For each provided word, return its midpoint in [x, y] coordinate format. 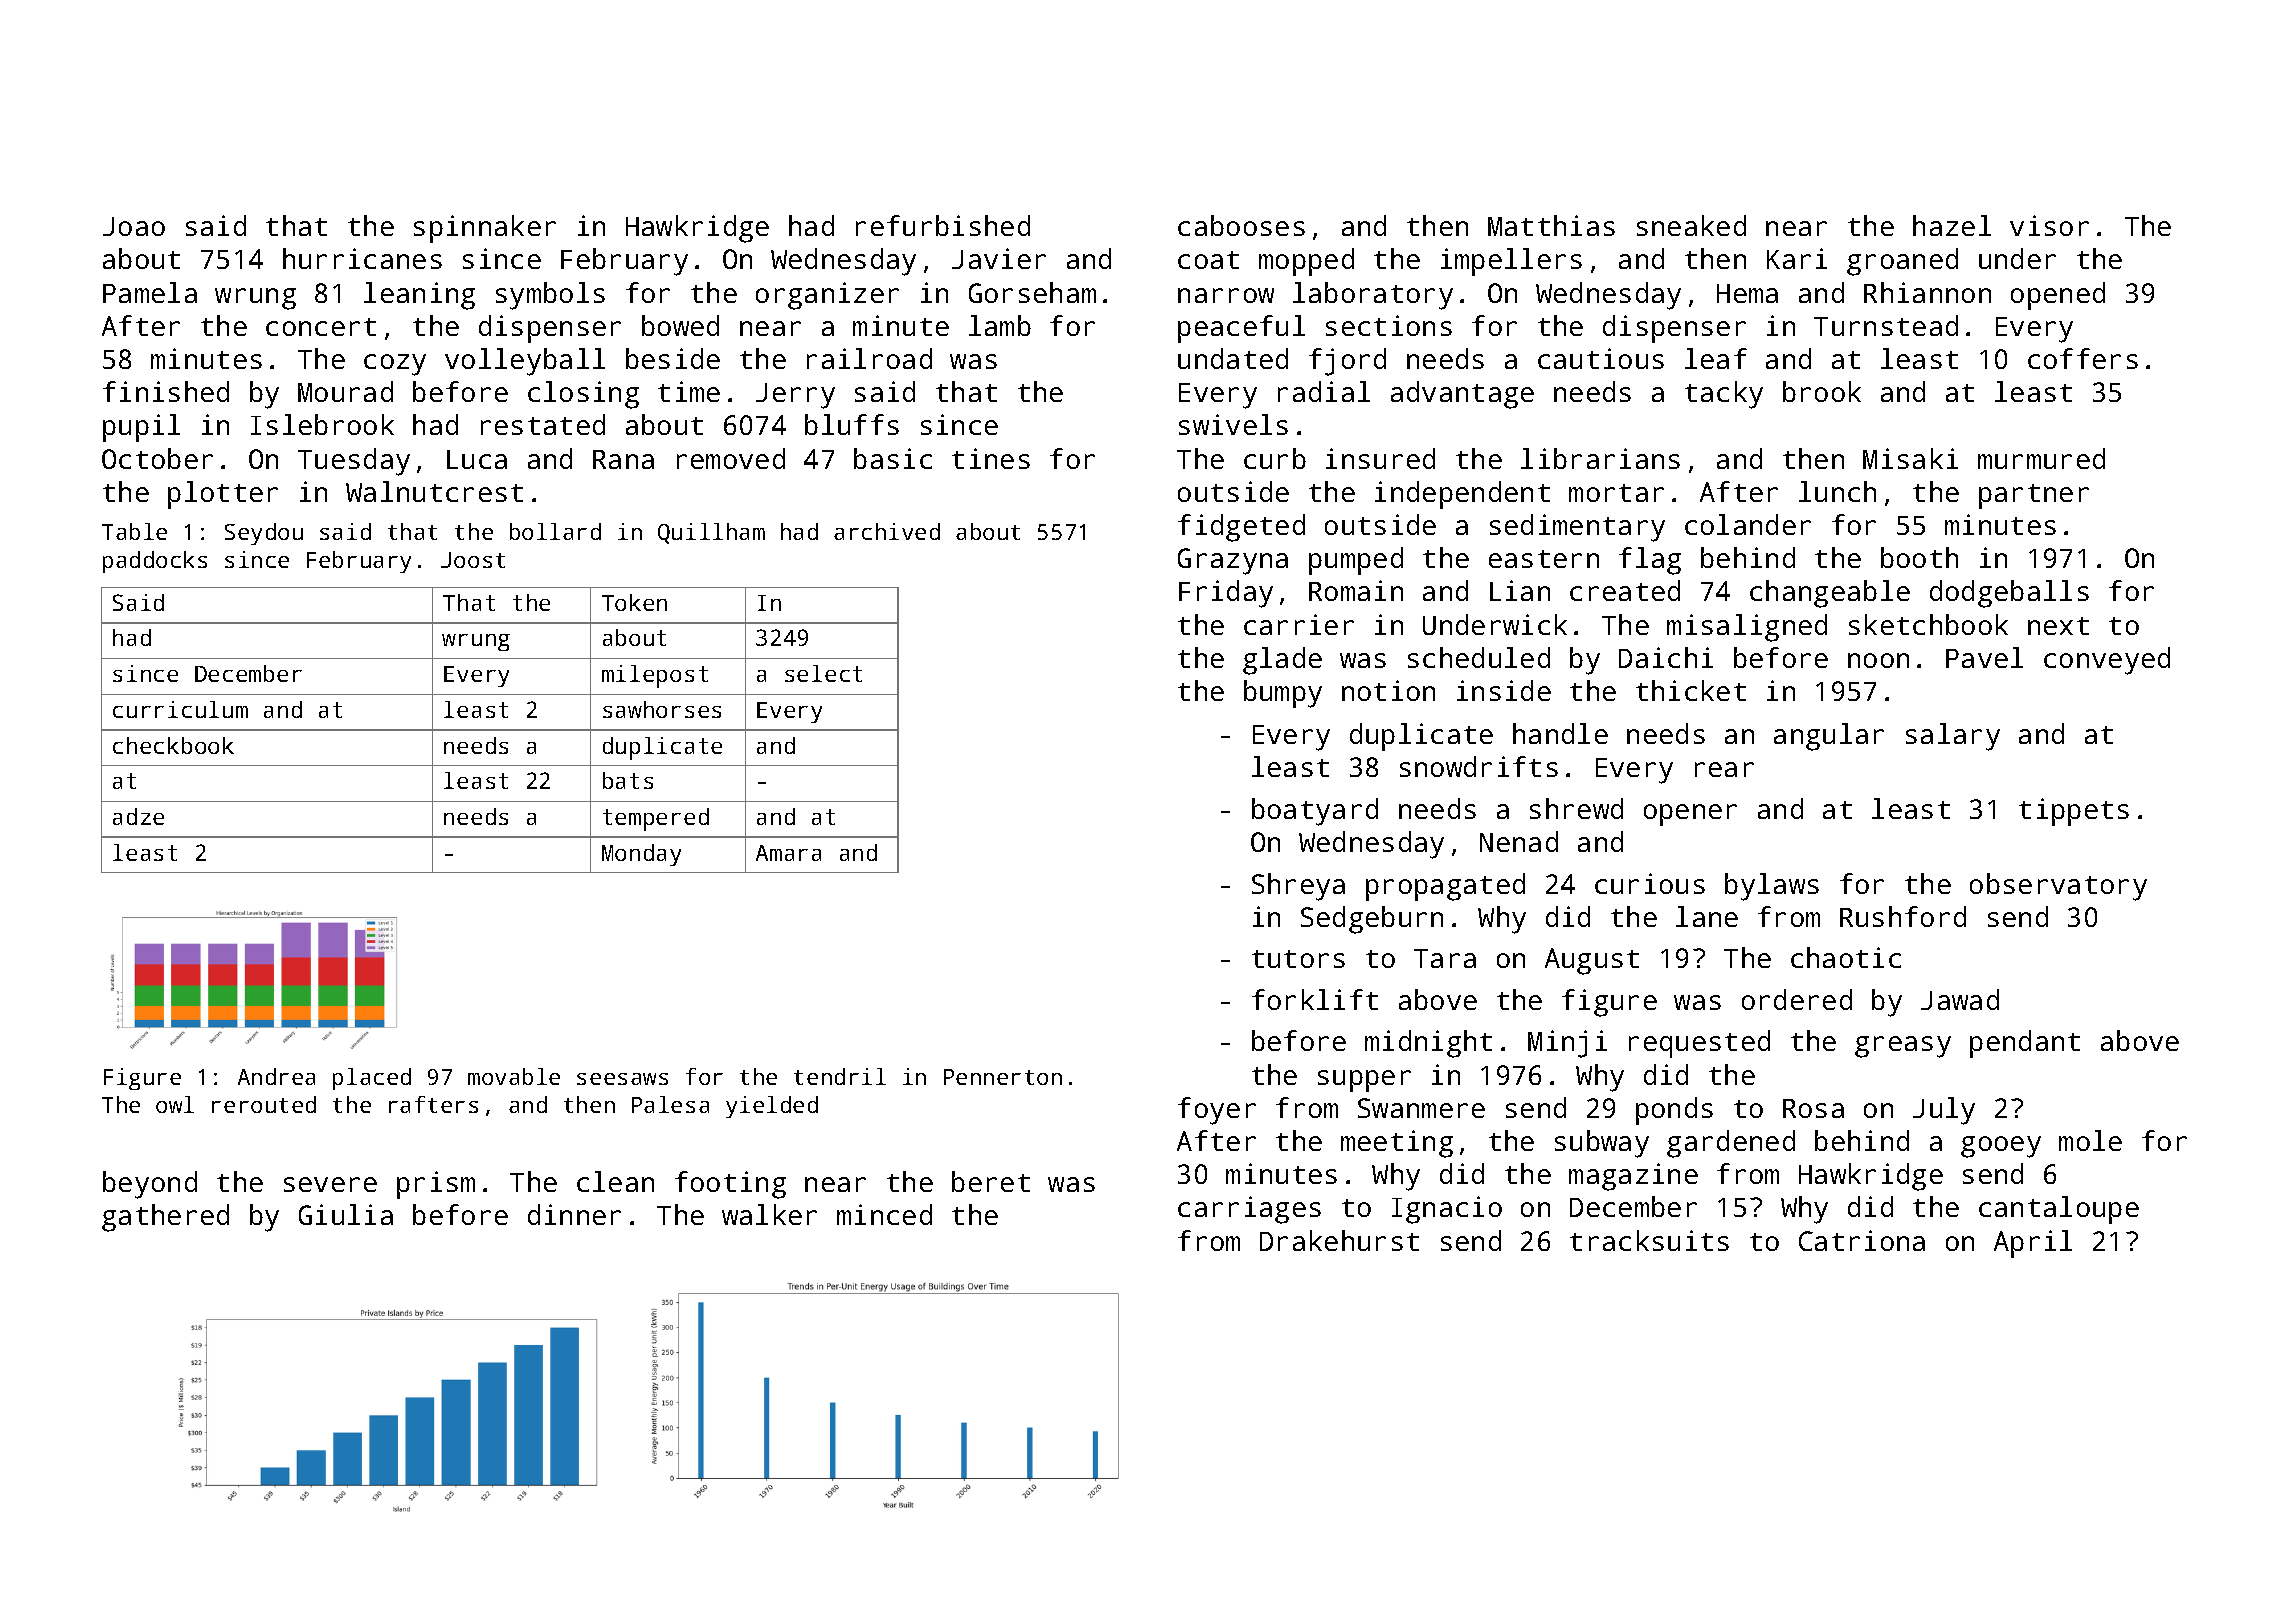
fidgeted [1241, 528]
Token [634, 602]
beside [673, 358]
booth [1919, 557]
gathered [165, 1218]
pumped [1356, 561]
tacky [1724, 395]
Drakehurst [1339, 1240]
